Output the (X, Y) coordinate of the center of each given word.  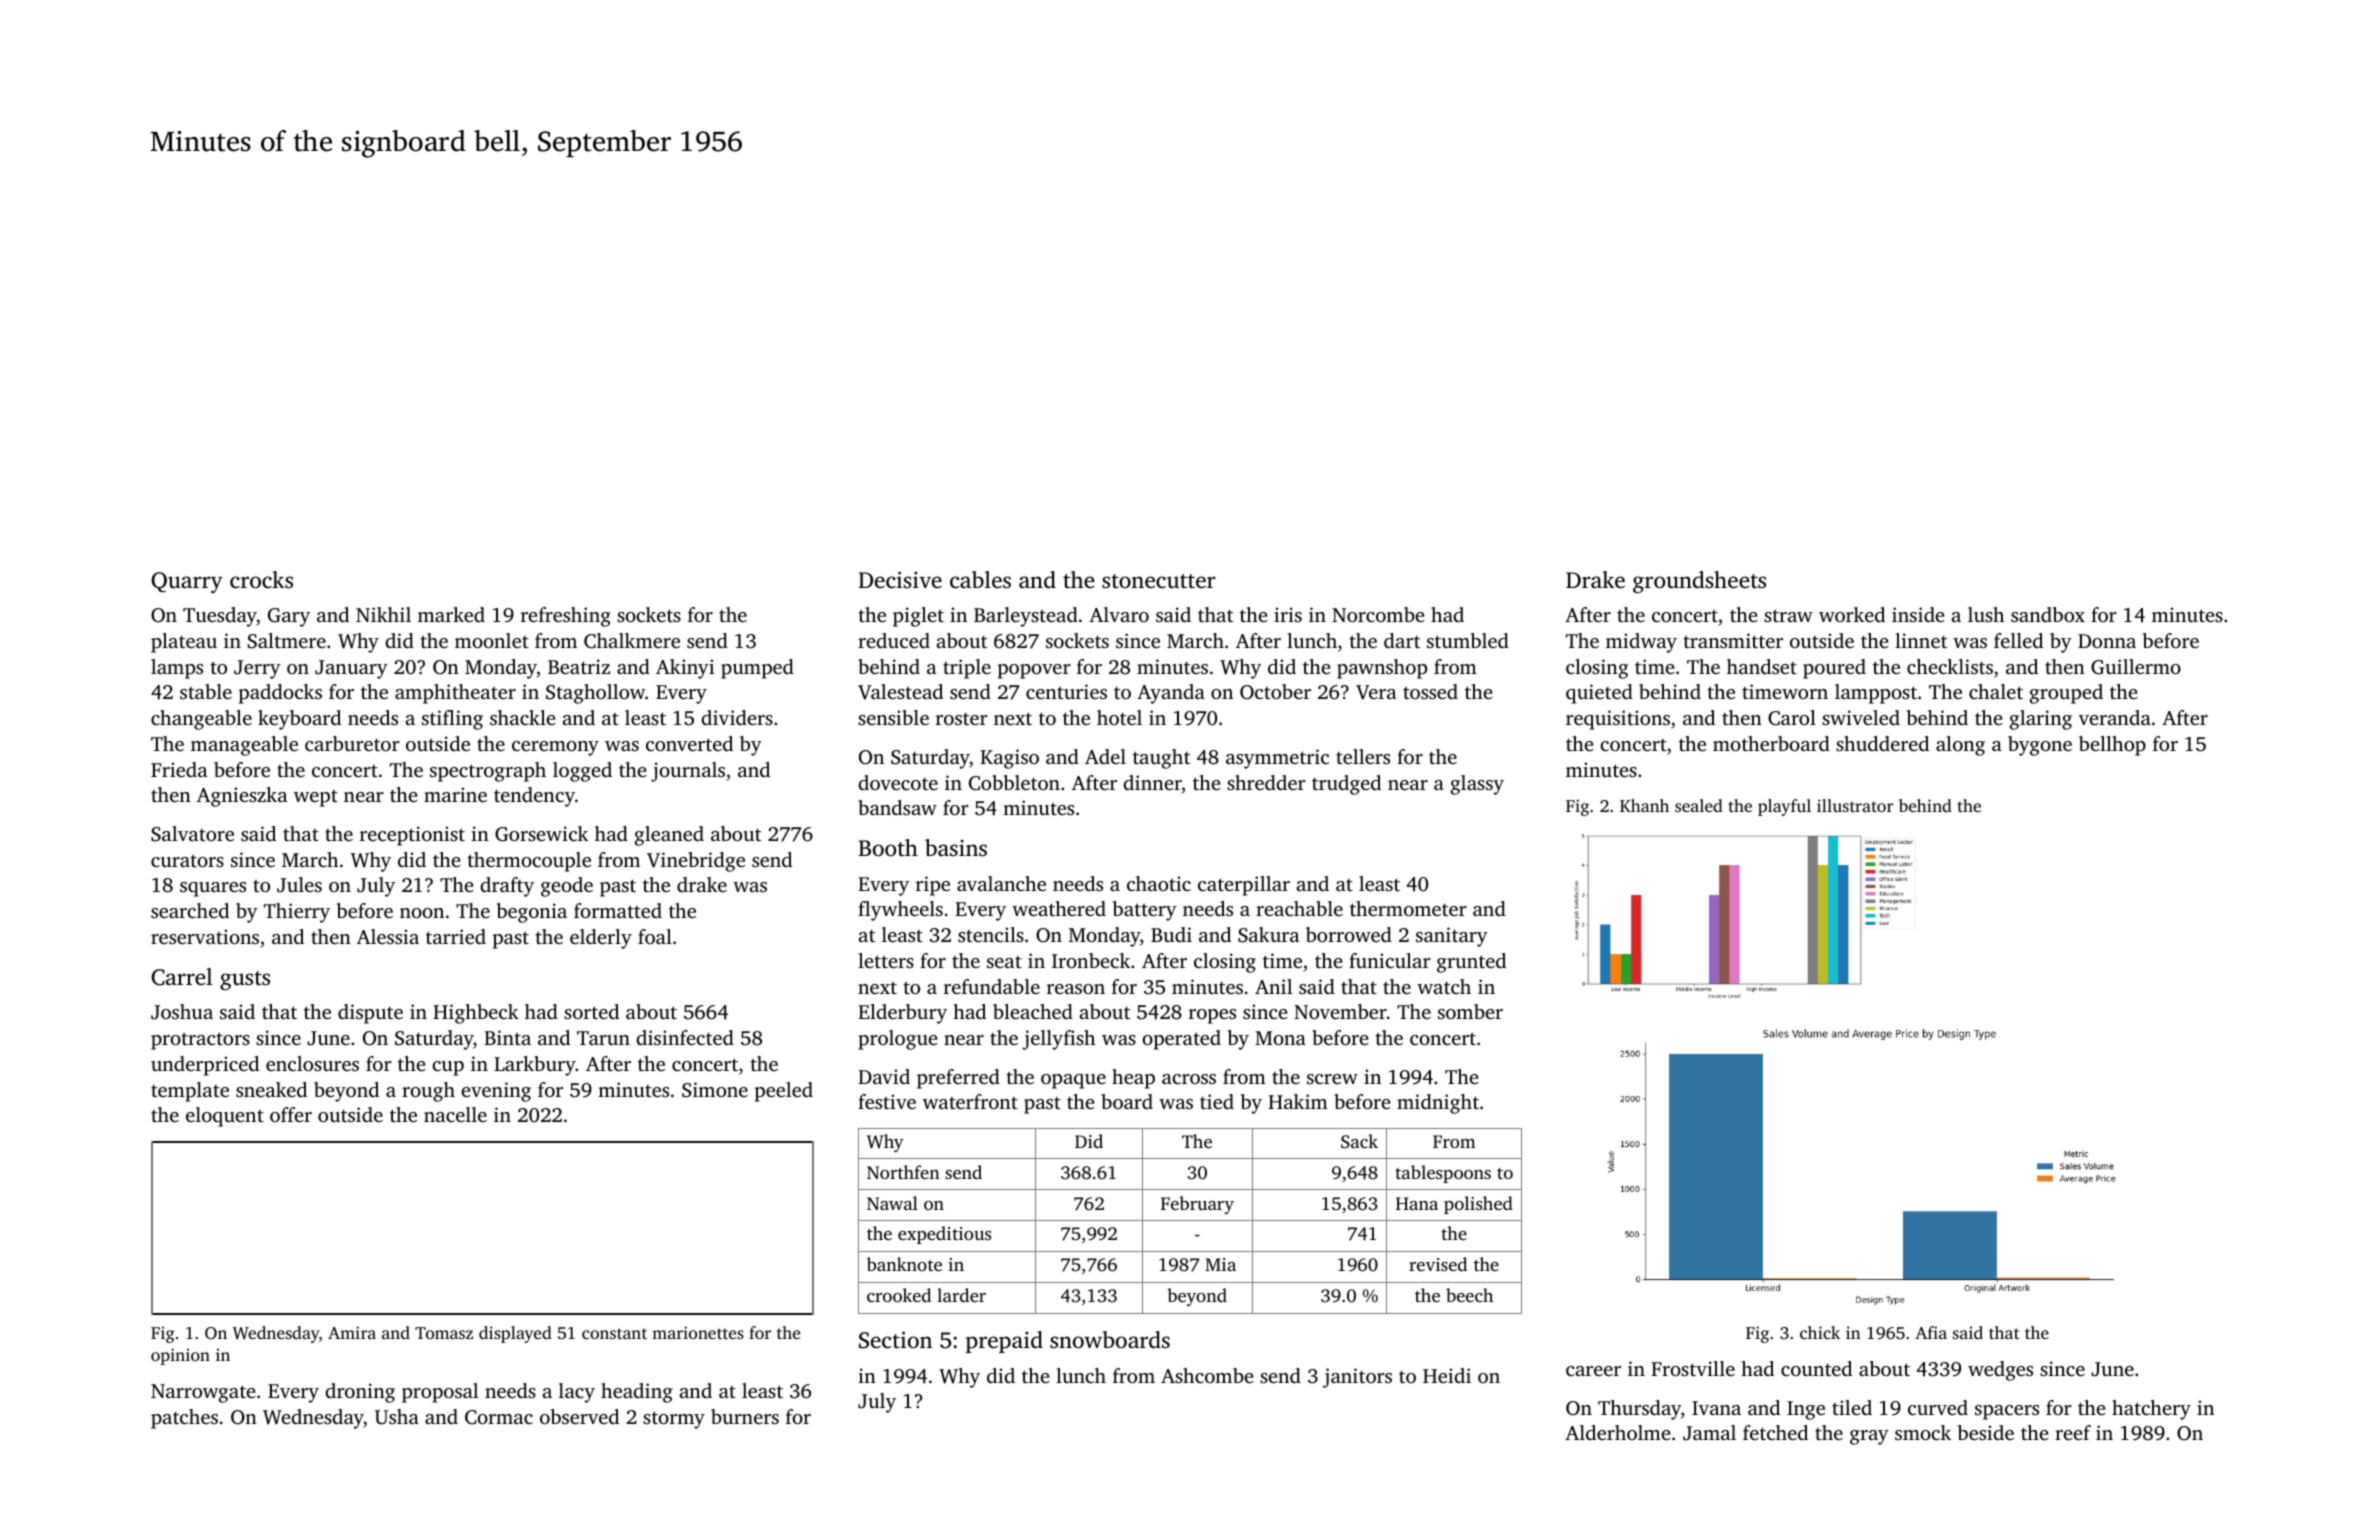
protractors (200, 1041)
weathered (1059, 908)
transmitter (1733, 640)
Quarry (187, 582)
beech (1469, 1295)
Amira (352, 1332)
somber (1470, 1011)
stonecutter (1159, 581)
